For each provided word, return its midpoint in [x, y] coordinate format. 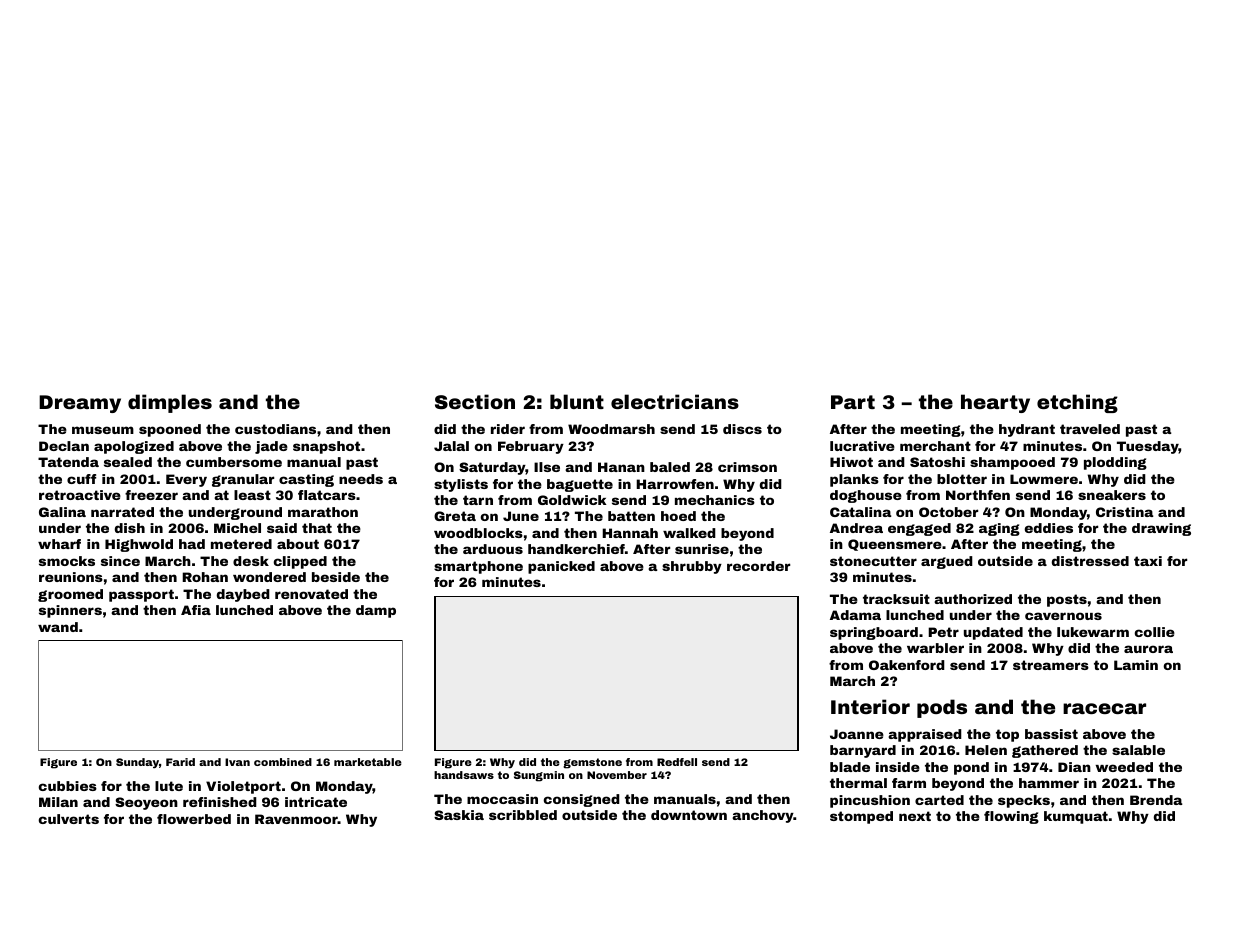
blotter [962, 479]
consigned [582, 800]
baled [670, 467]
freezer [151, 495]
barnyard [863, 751]
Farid [180, 762]
